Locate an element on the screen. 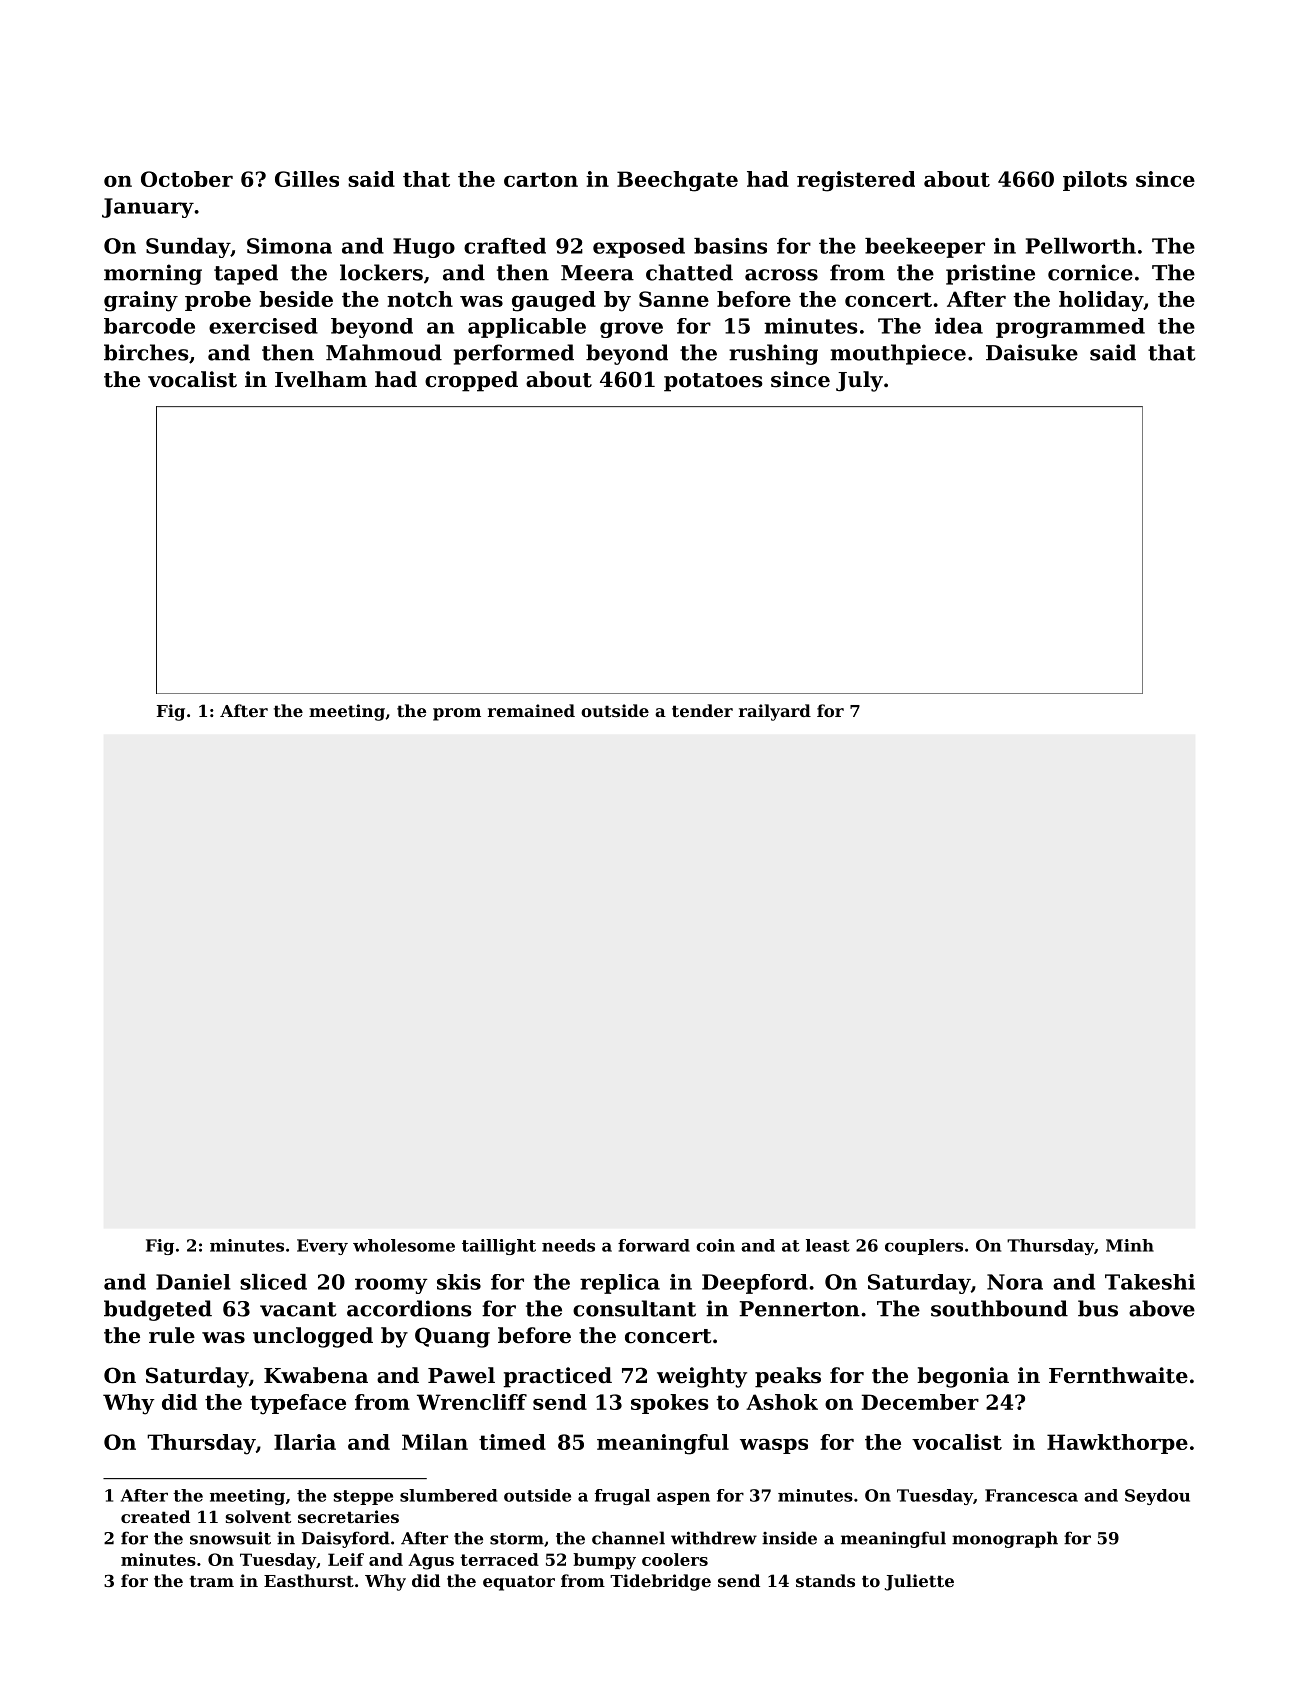 Image resolution: width=1299 pixels, height=1681 pixels. taillight is located at coordinates (499, 1247).
